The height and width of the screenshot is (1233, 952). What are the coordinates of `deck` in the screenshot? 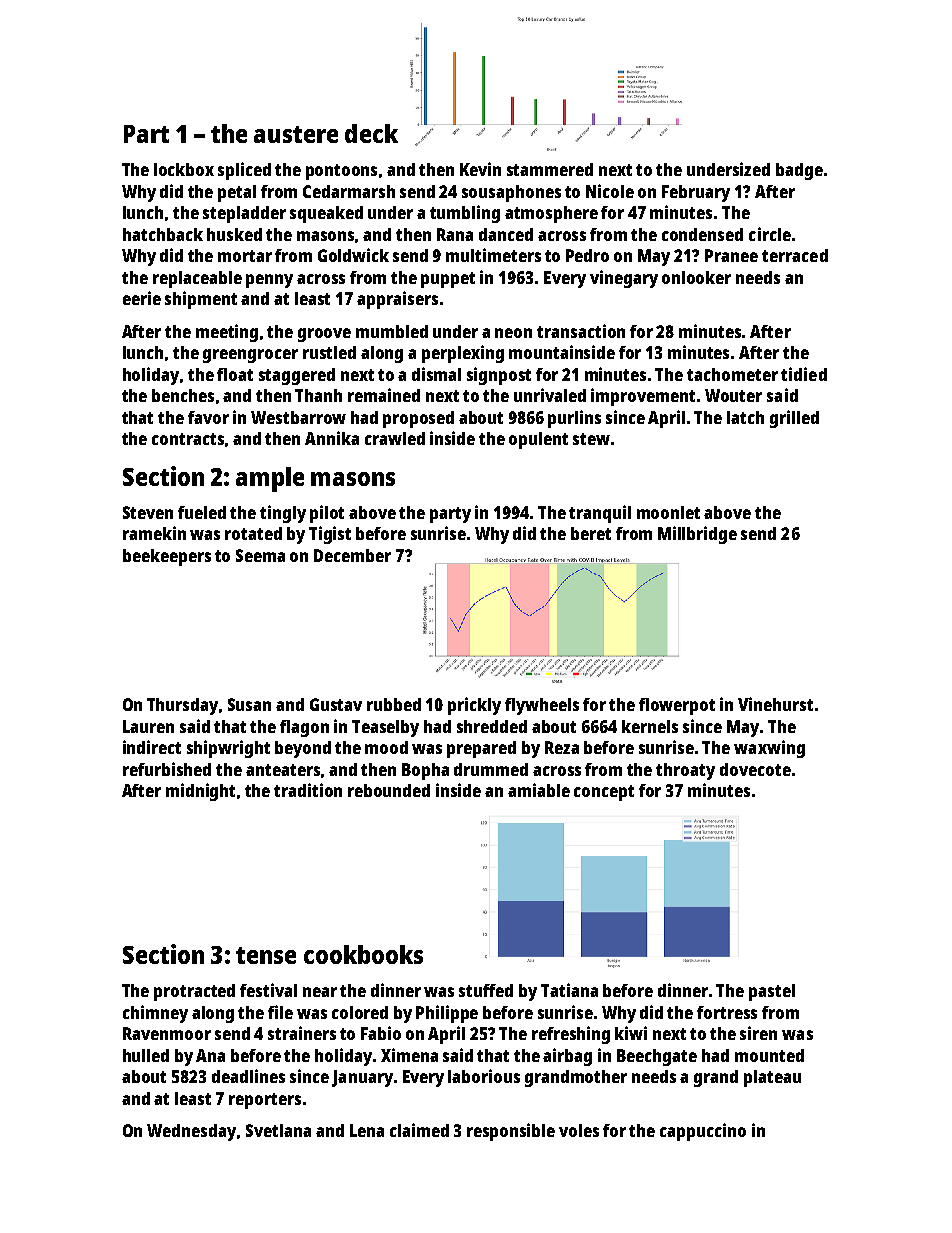 It's located at (371, 133).
